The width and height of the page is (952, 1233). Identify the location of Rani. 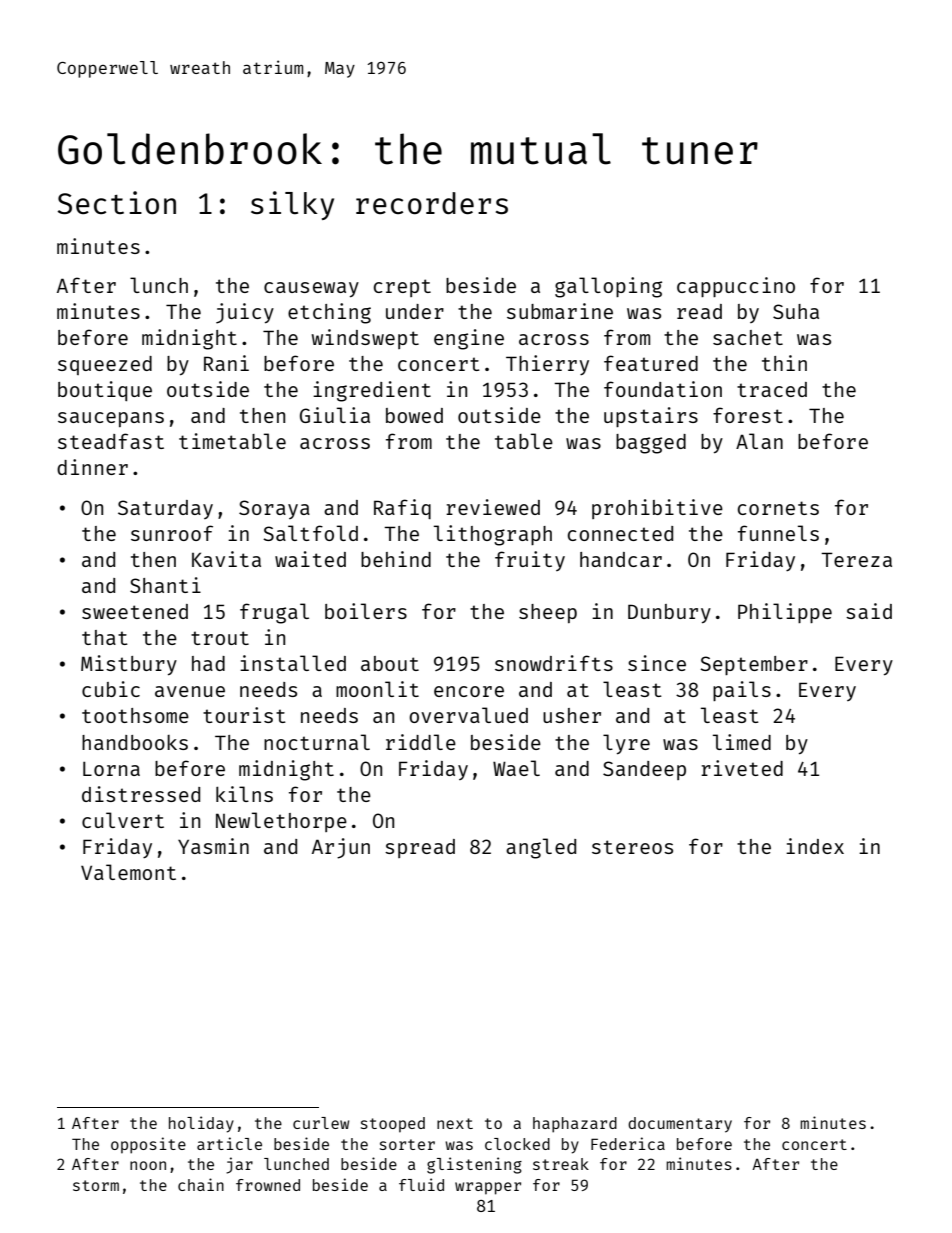
(226, 363).
